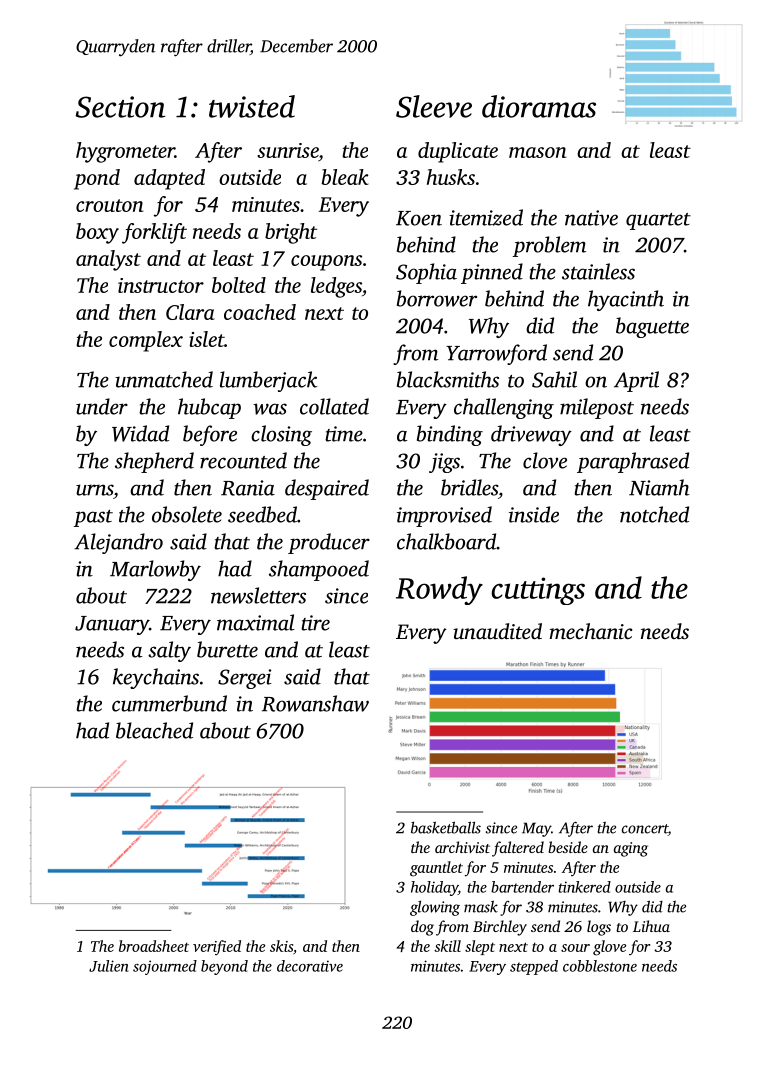  What do you see at coordinates (165, 967) in the page?
I see `sojourned` at bounding box center [165, 967].
